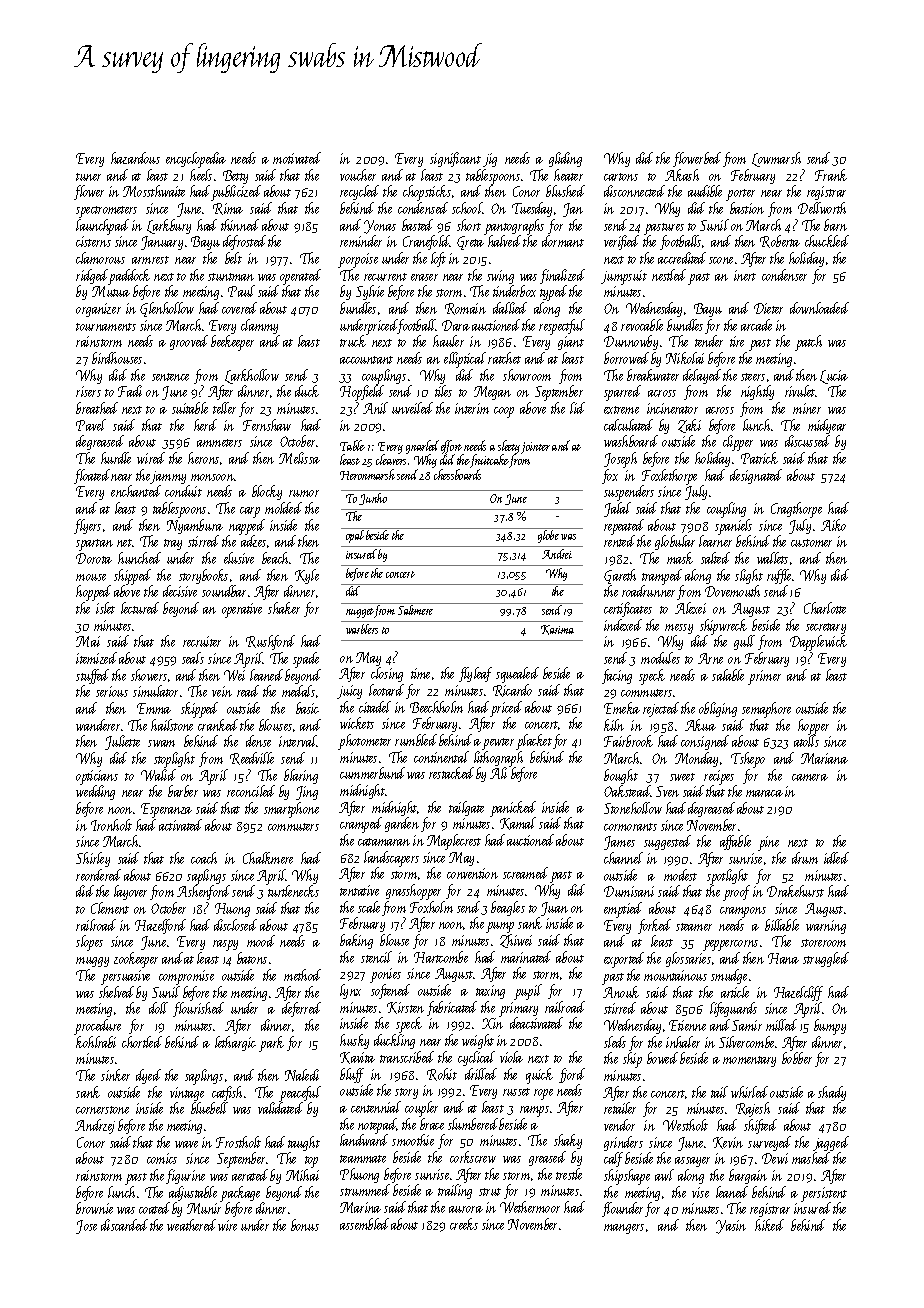 This document has width=924, height=1308. I want to click on Zhiwei, so click(516, 941).
